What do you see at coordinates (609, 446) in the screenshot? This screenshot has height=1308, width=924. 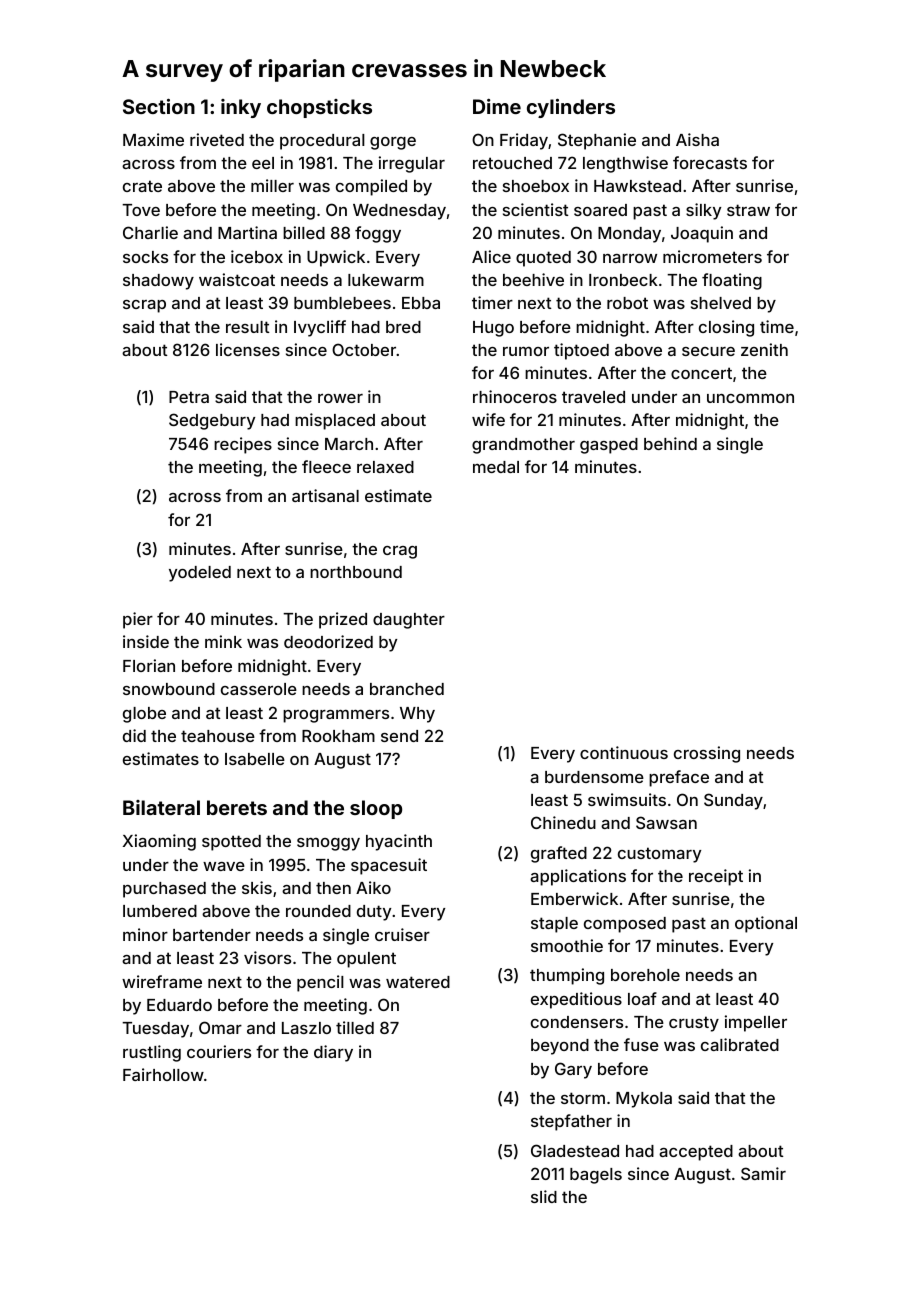 I see `gasped` at bounding box center [609, 446].
